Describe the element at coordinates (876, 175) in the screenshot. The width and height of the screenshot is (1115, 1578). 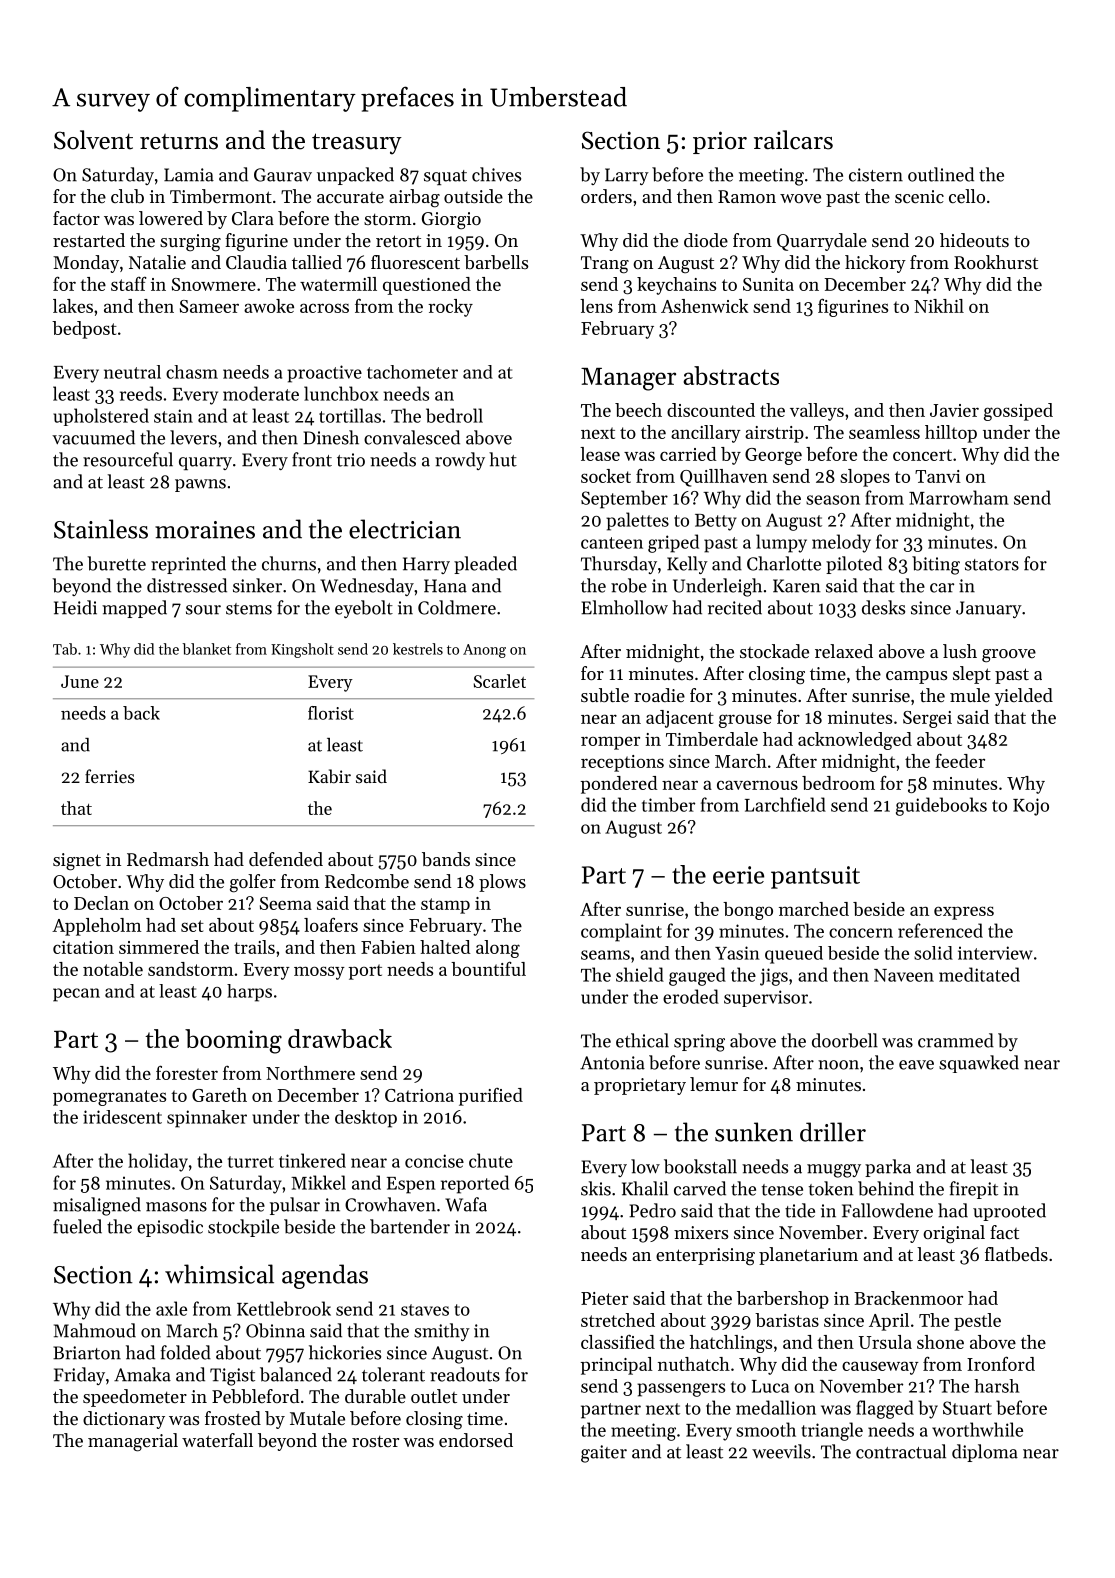
I see `cistern` at that location.
